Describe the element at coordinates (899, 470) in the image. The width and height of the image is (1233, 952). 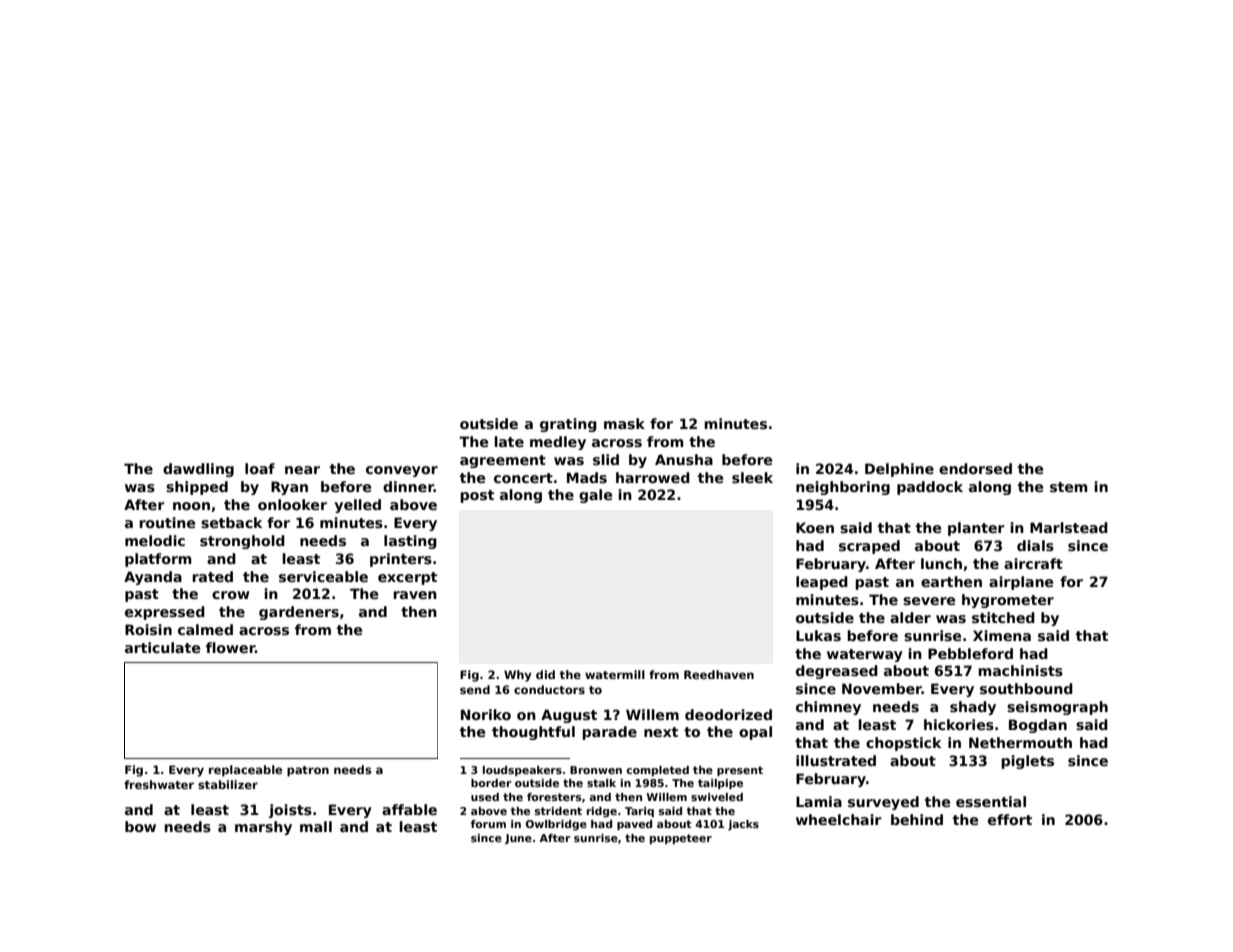
I see `Delphine` at that location.
